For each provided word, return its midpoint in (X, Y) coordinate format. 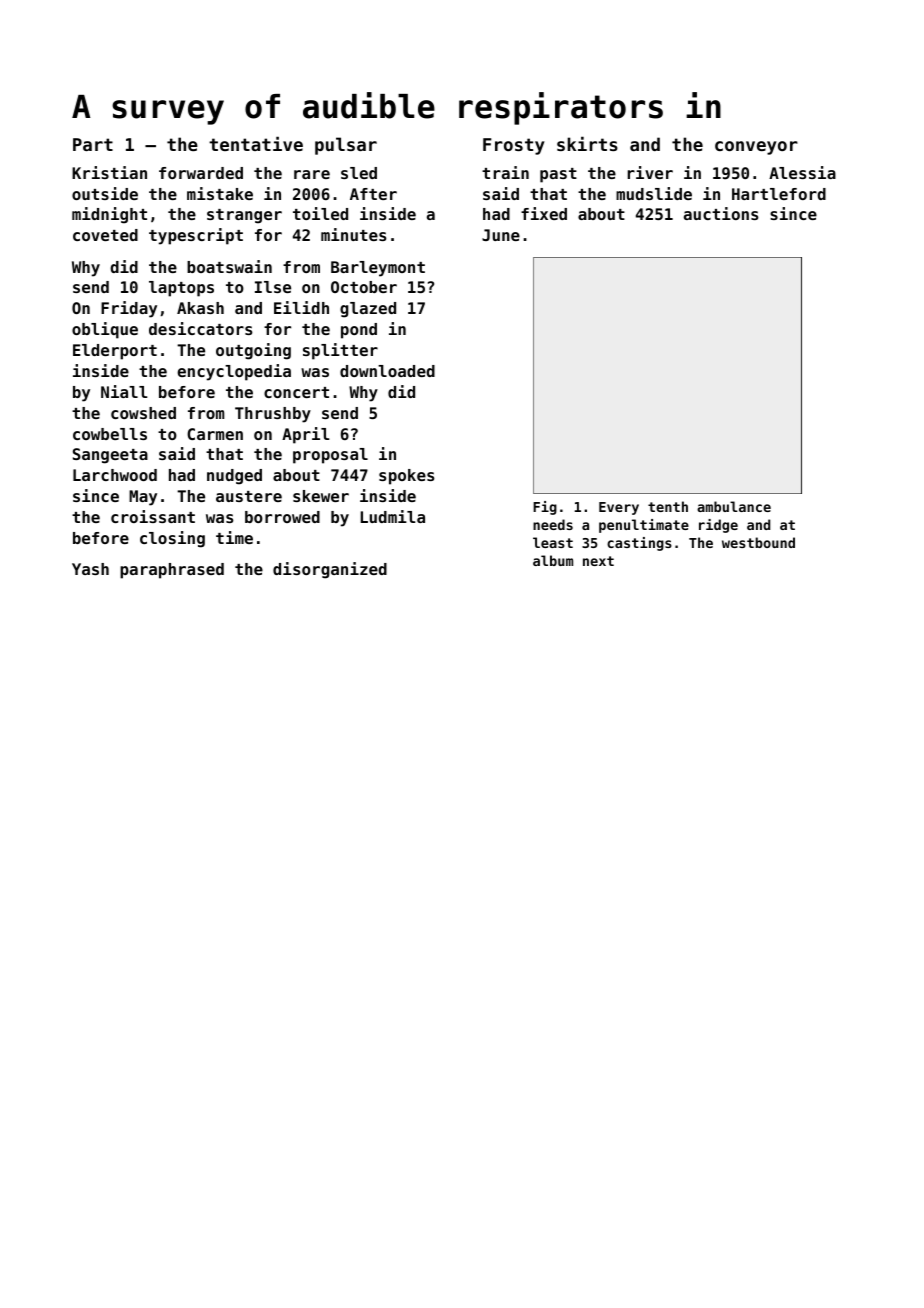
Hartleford (779, 194)
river (650, 172)
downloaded (387, 371)
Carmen (215, 434)
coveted (105, 235)
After (373, 194)
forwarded (201, 173)
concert (296, 392)
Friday (129, 309)
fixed (544, 213)
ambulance (734, 506)
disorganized (330, 570)
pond (359, 331)
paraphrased (172, 571)
